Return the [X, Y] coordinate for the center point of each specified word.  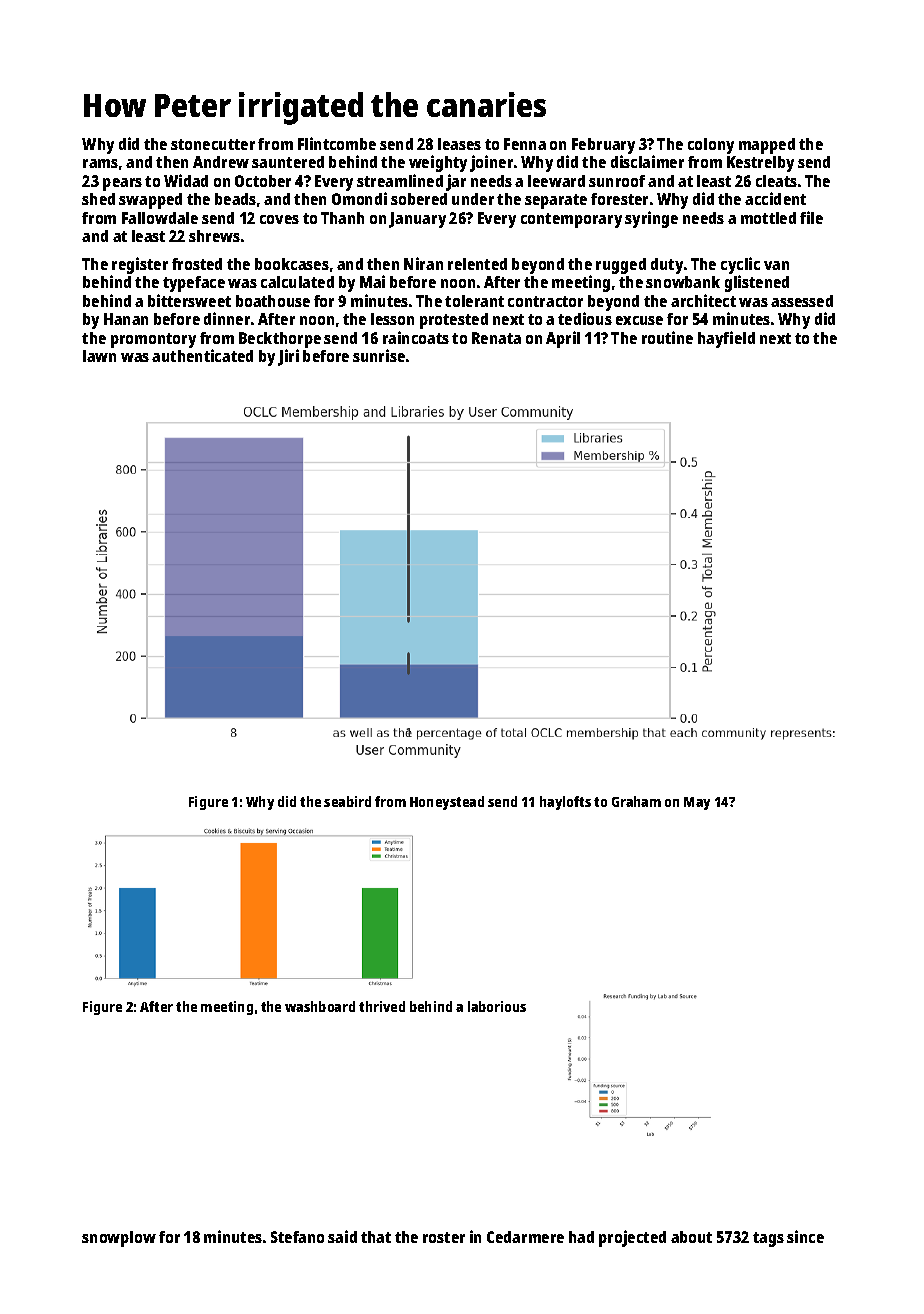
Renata [496, 338]
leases [459, 144]
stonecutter [213, 144]
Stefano [297, 1237]
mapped [767, 146]
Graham [636, 801]
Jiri [288, 357]
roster [444, 1237]
